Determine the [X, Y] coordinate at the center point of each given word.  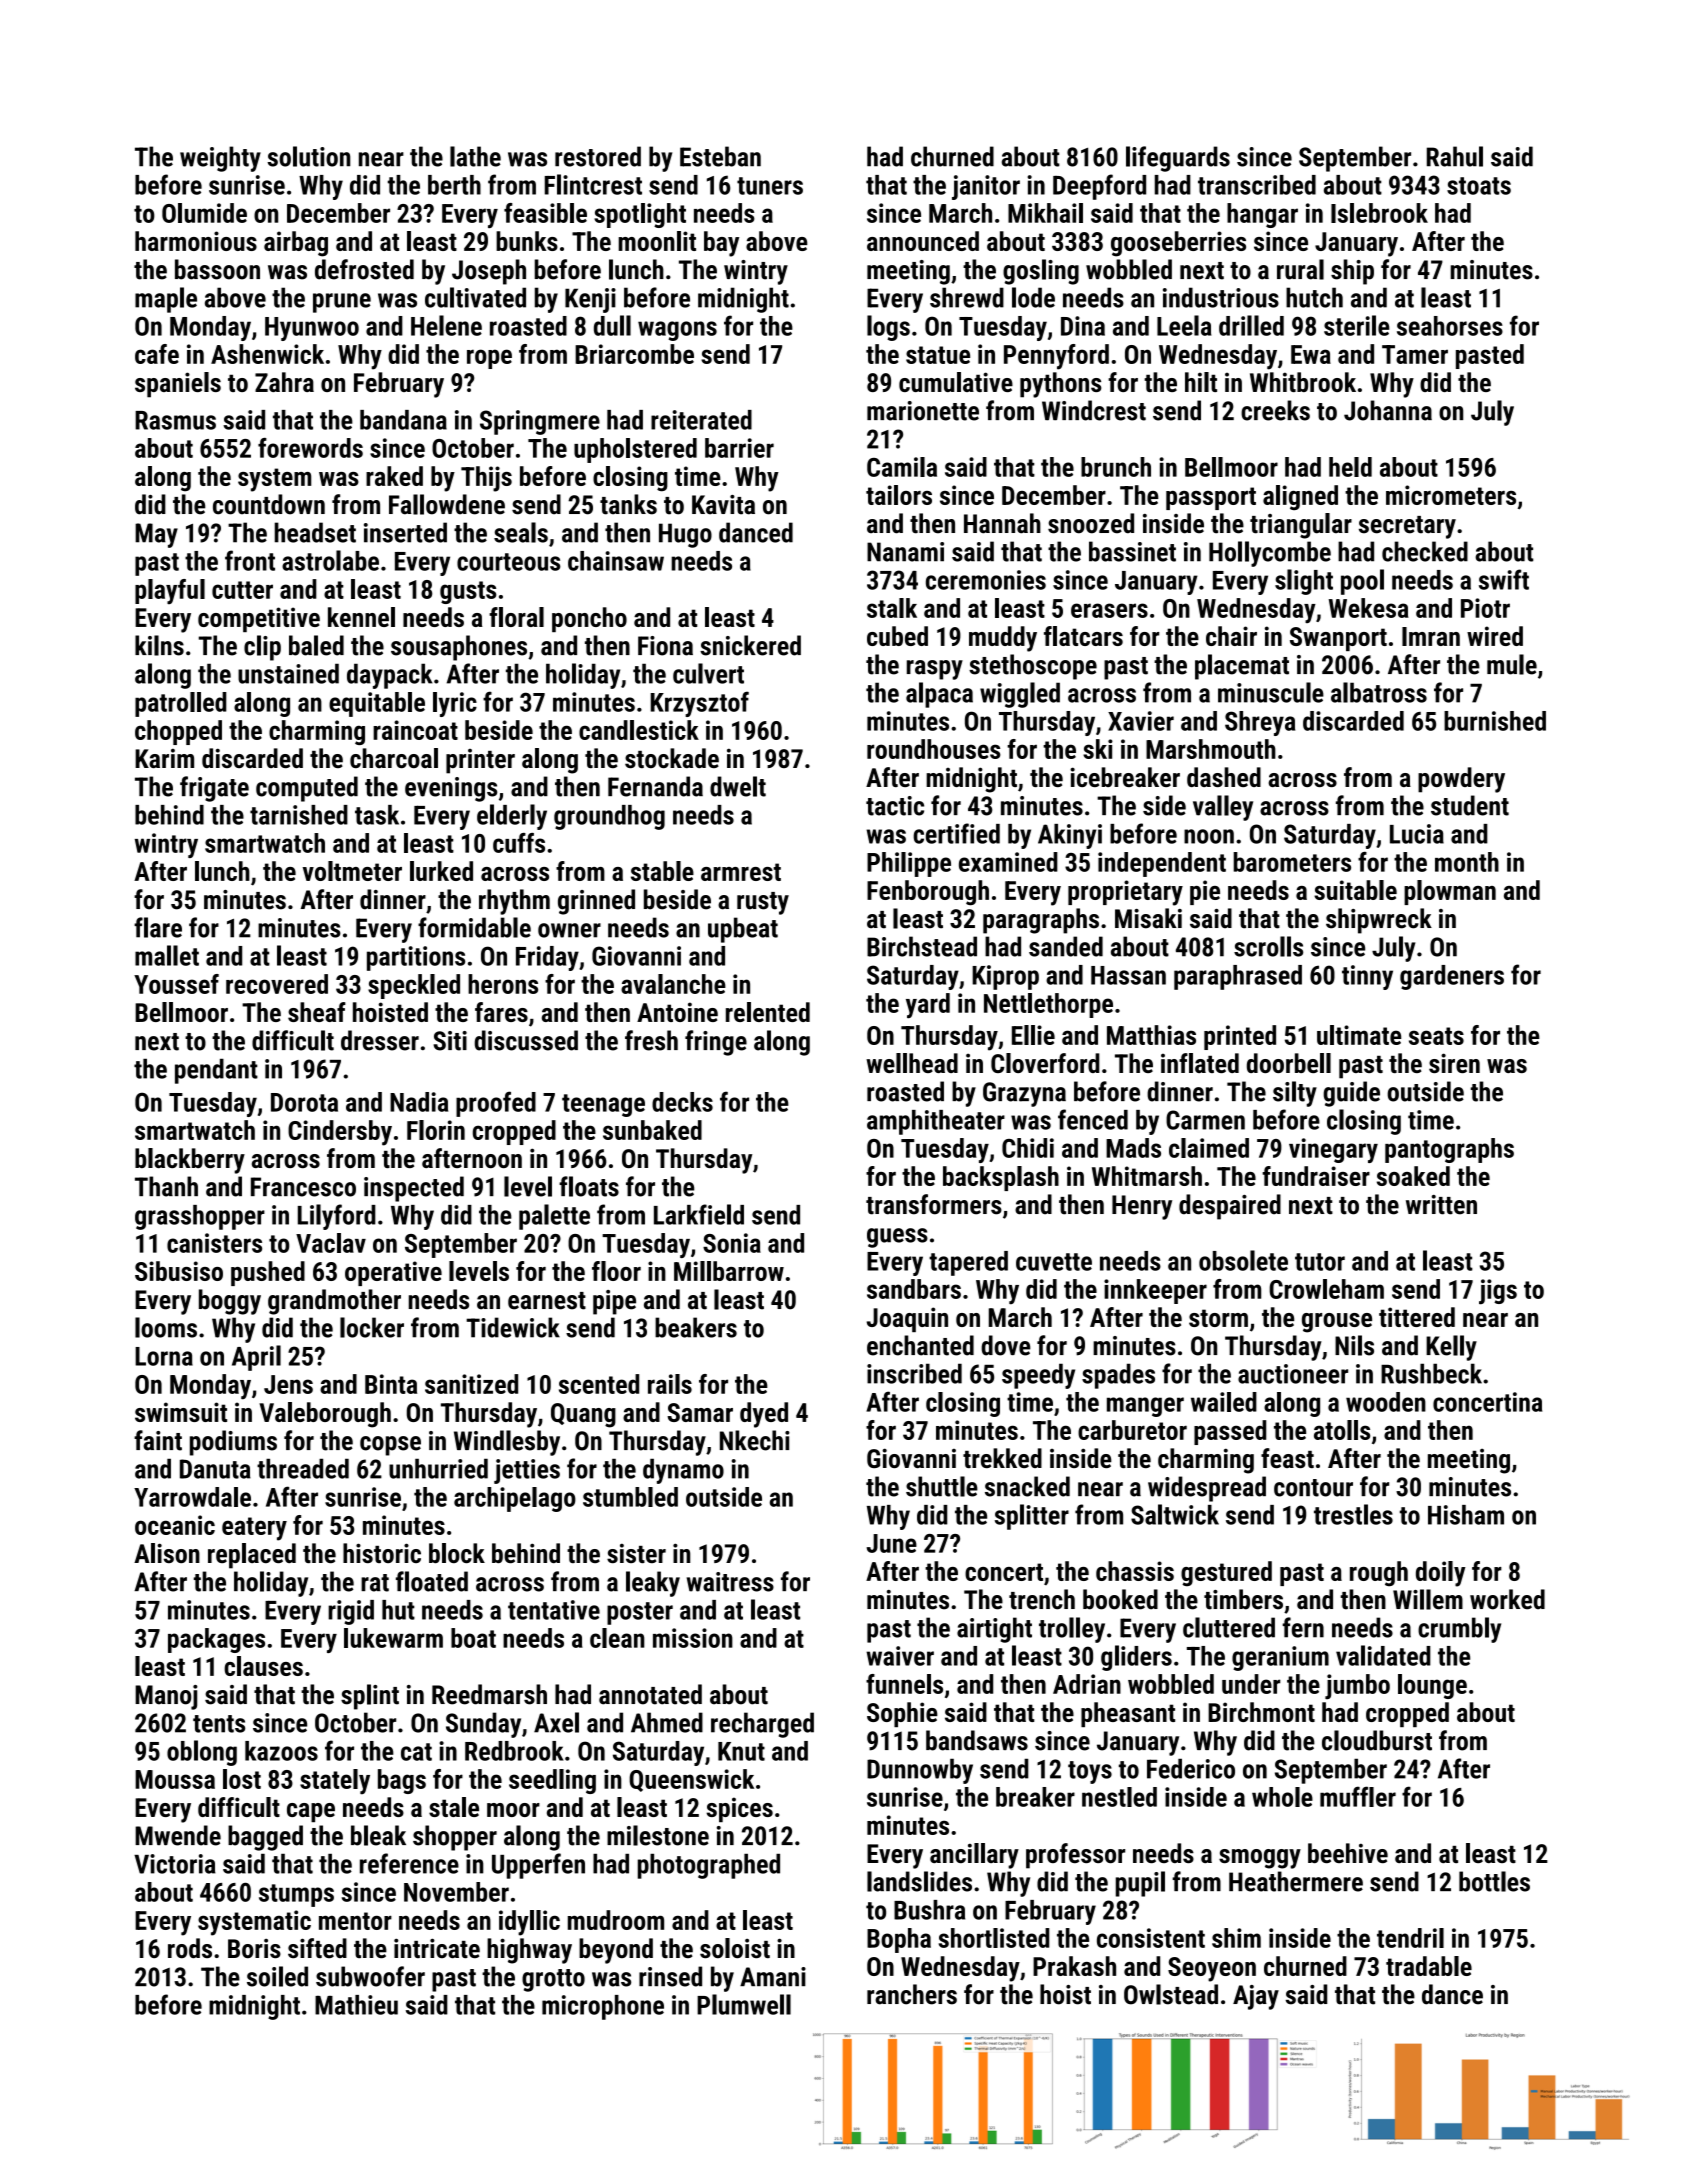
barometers [1292, 862]
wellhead [912, 1063]
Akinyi [1070, 836]
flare [158, 927]
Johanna [1388, 410]
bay [721, 244]
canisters [214, 1243]
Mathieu [356, 2005]
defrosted [364, 269]
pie [1205, 892]
